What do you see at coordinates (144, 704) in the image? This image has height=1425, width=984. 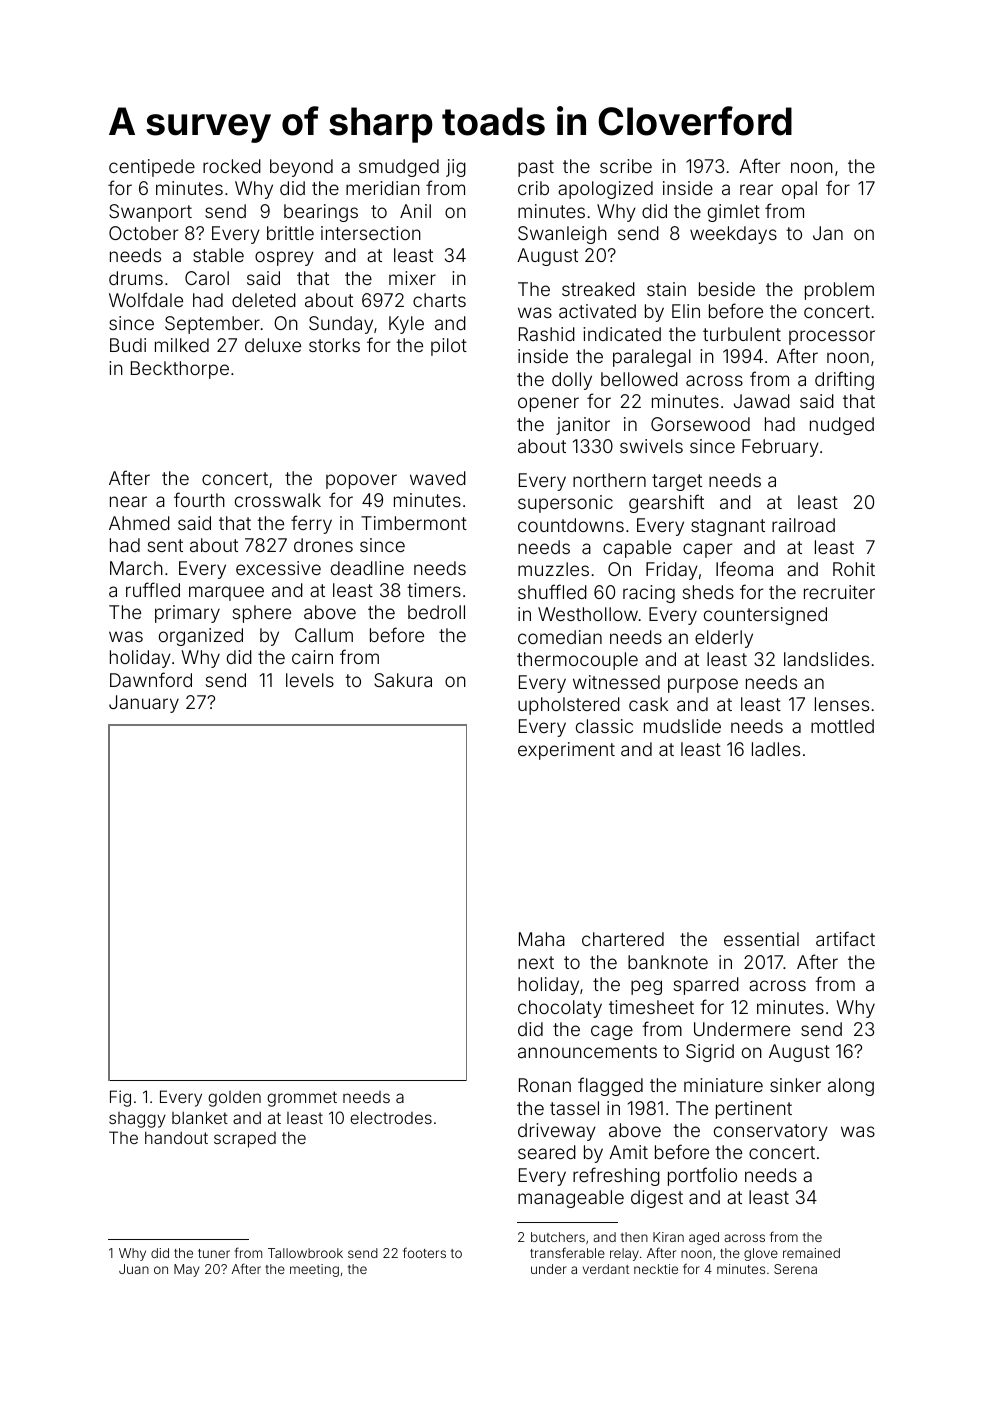 I see `January` at bounding box center [144, 704].
